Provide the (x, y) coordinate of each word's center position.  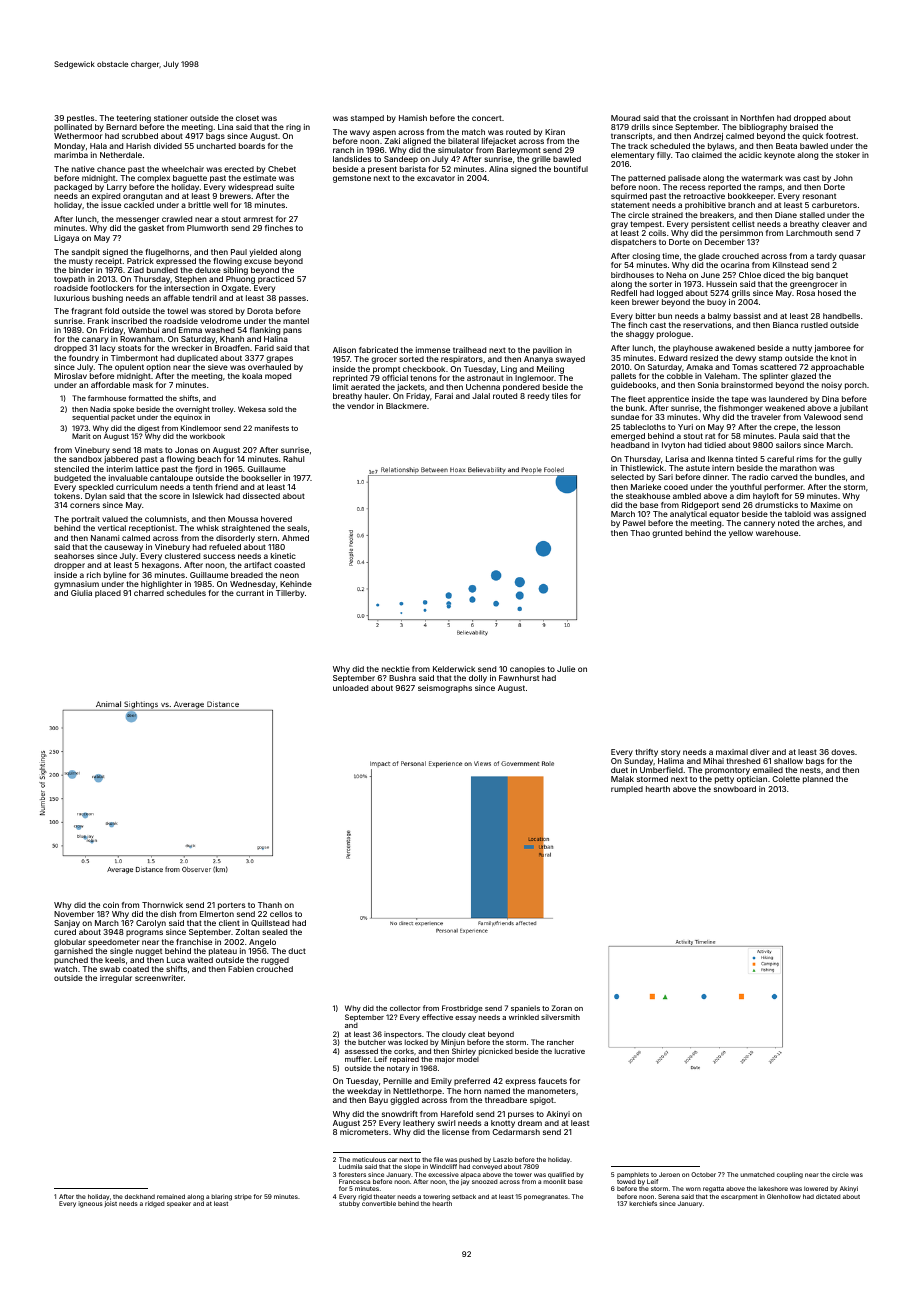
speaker (179, 1204)
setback (464, 1196)
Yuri (685, 427)
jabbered (121, 460)
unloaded (350, 688)
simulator (455, 150)
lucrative (570, 1051)
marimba (71, 155)
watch (65, 969)
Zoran (562, 1008)
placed (108, 594)
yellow (741, 534)
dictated (828, 1196)
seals (297, 528)
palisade (684, 179)
